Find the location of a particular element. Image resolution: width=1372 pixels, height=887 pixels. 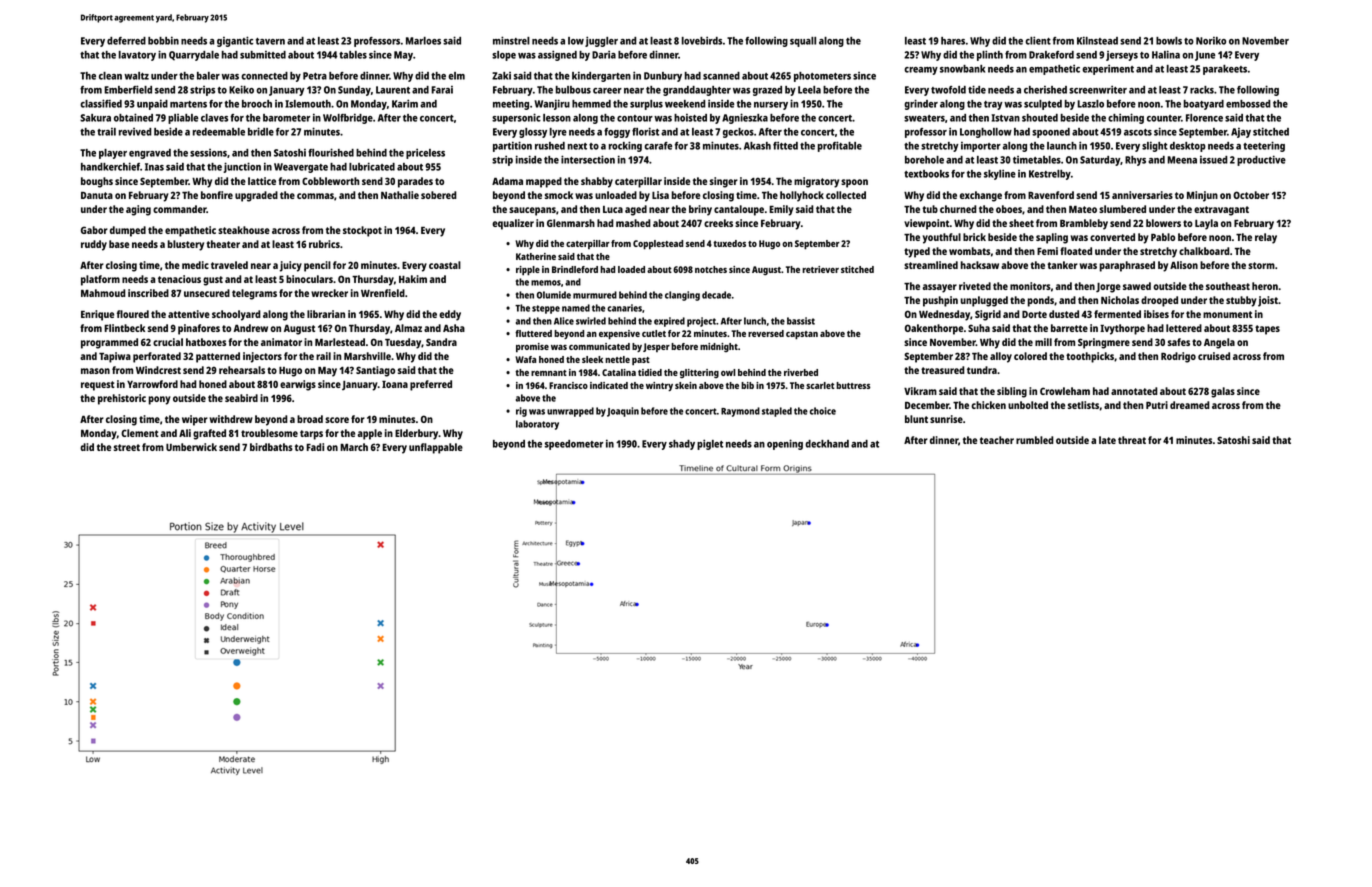

Fadi is located at coordinates (315, 447).
